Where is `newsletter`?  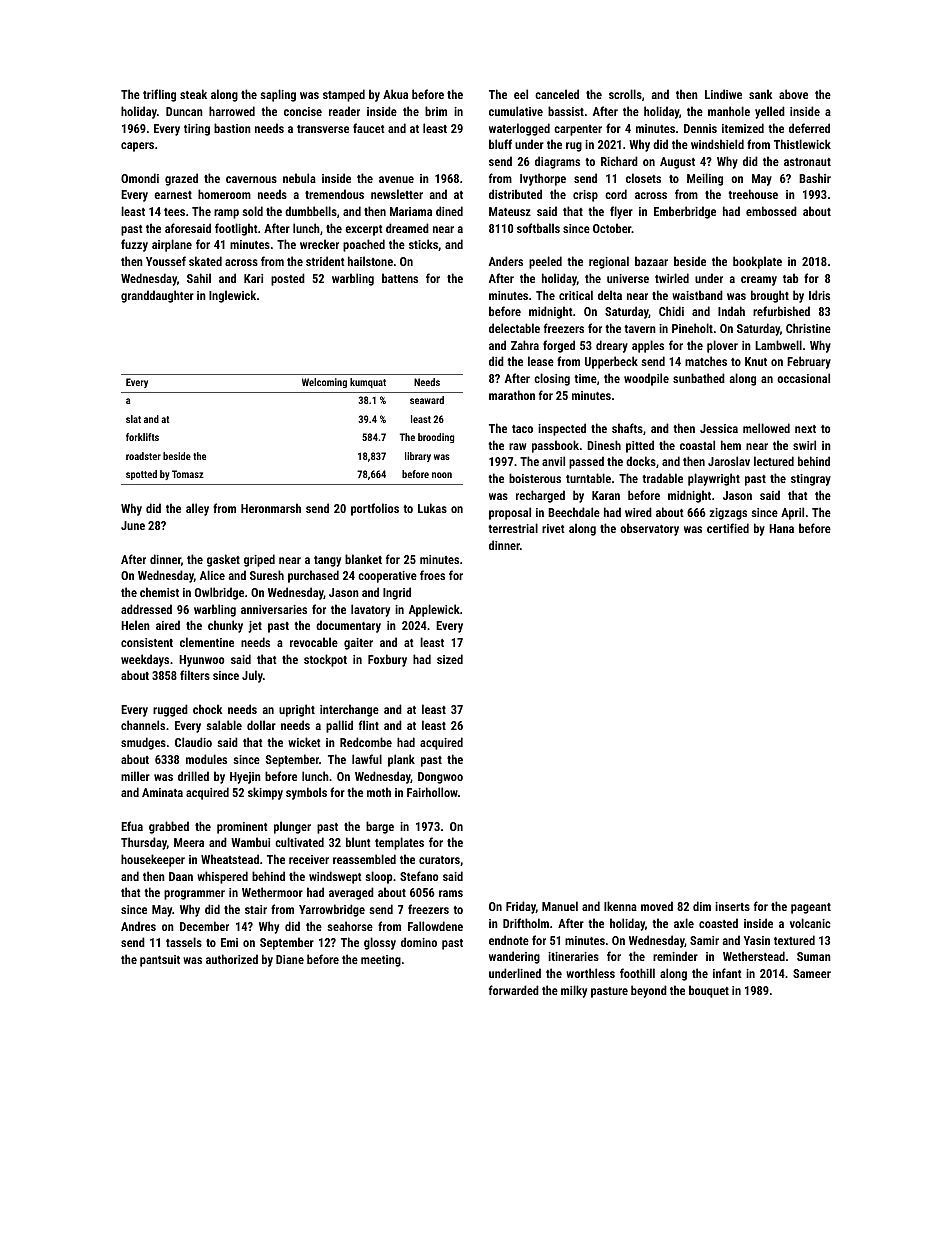
newsletter is located at coordinates (397, 194).
